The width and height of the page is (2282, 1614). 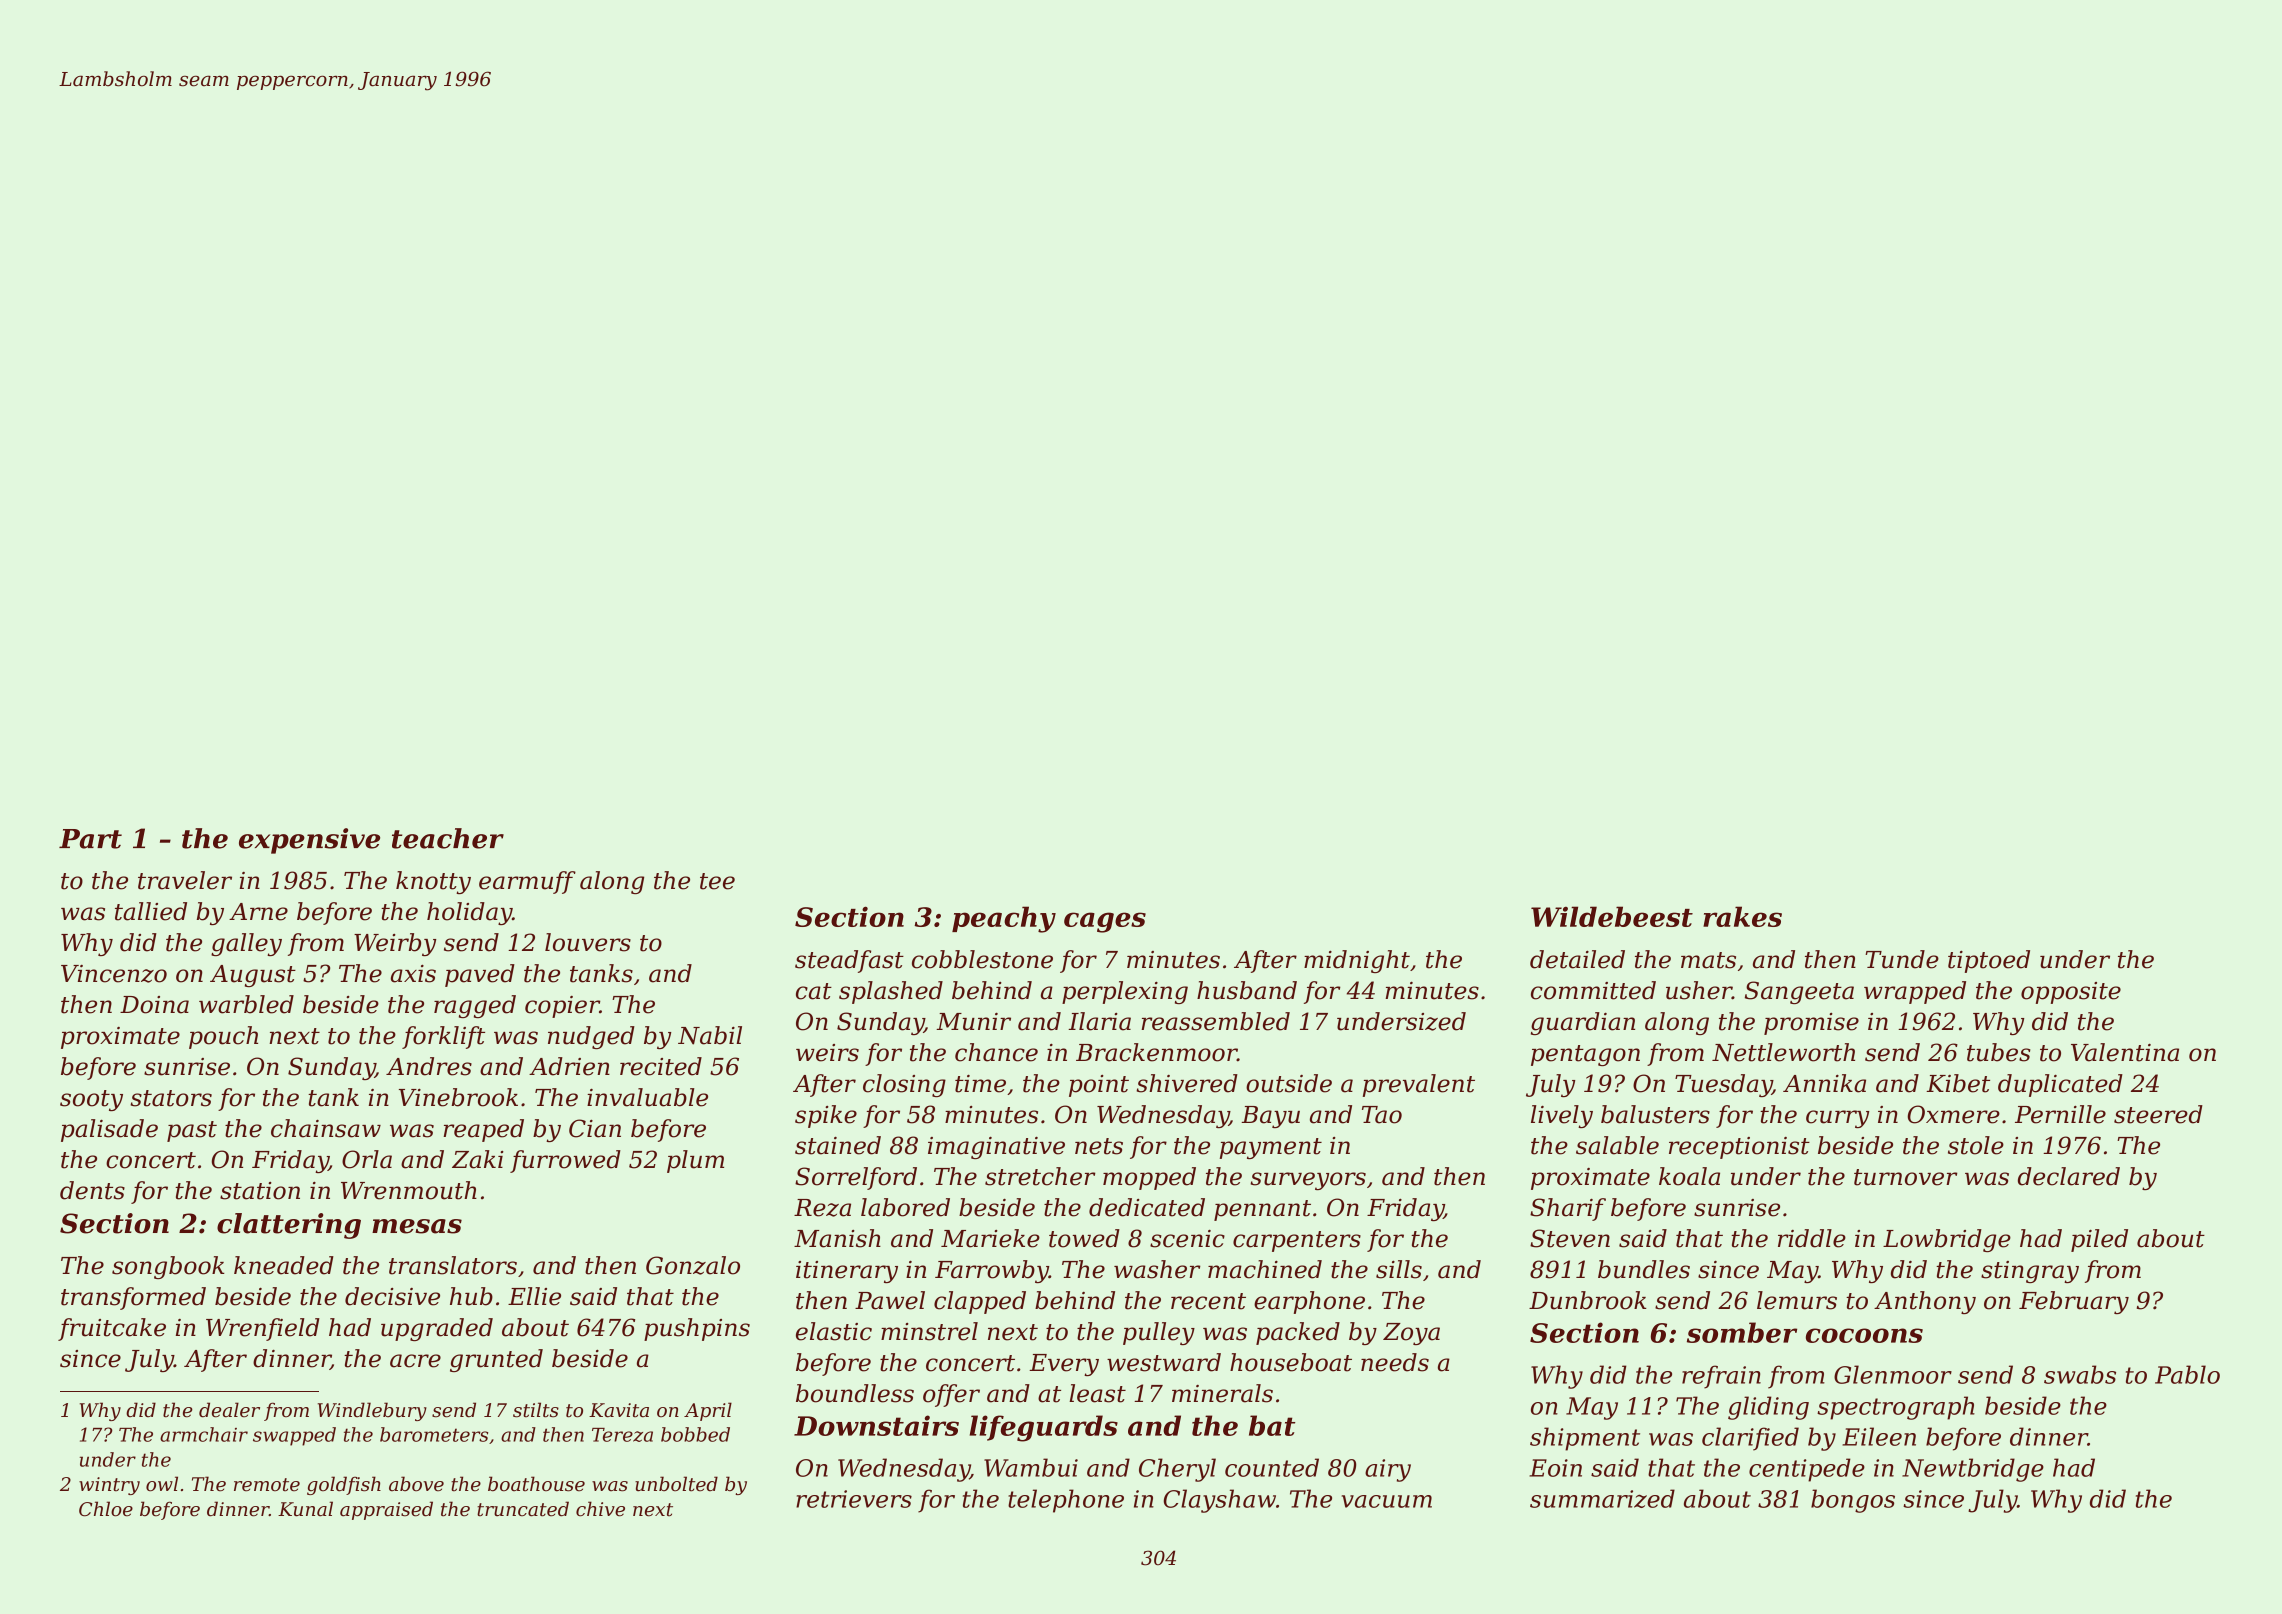 I want to click on teacher, so click(x=448, y=838).
